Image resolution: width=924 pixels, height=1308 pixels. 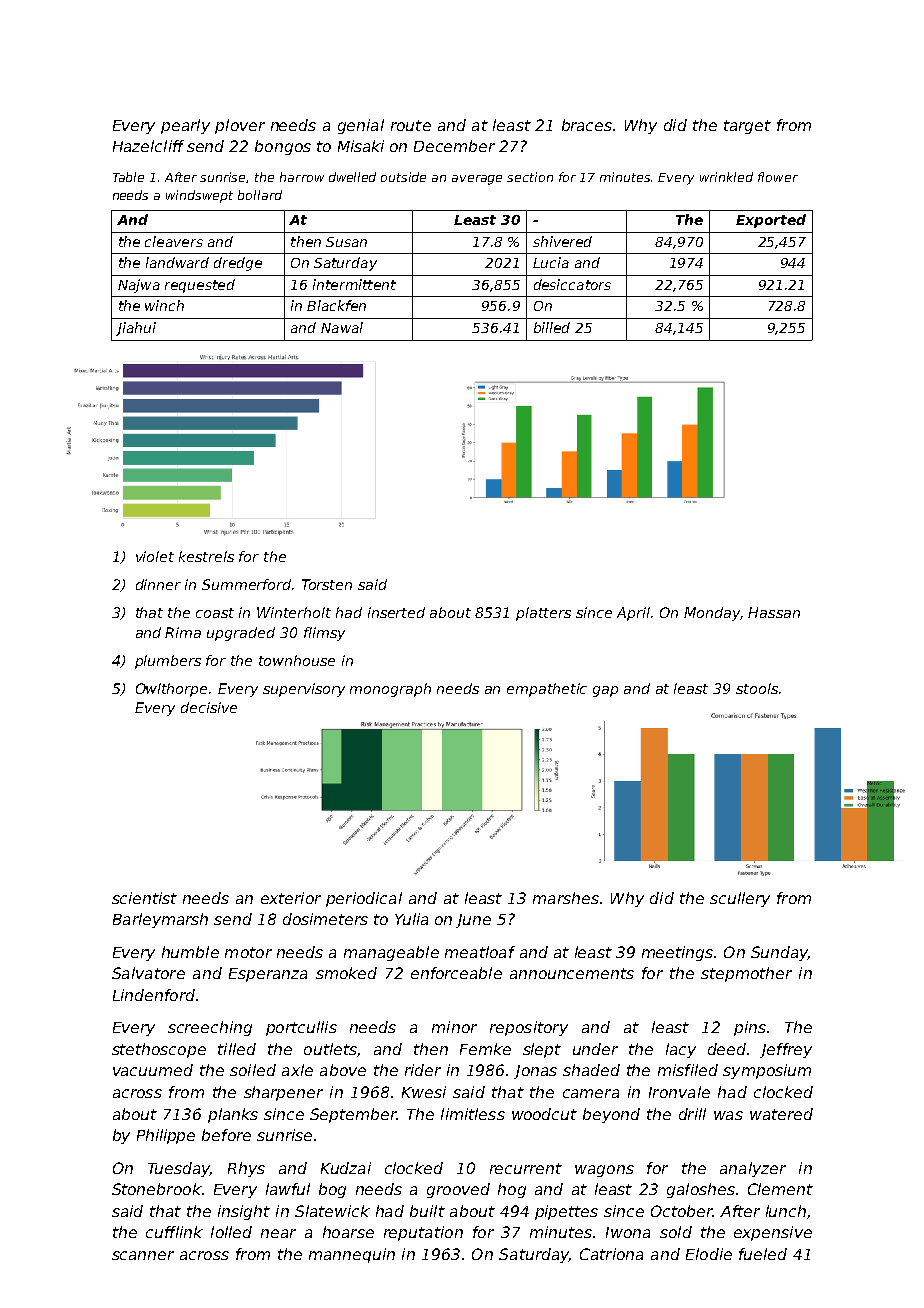 I want to click on Nawal, so click(x=342, y=327).
